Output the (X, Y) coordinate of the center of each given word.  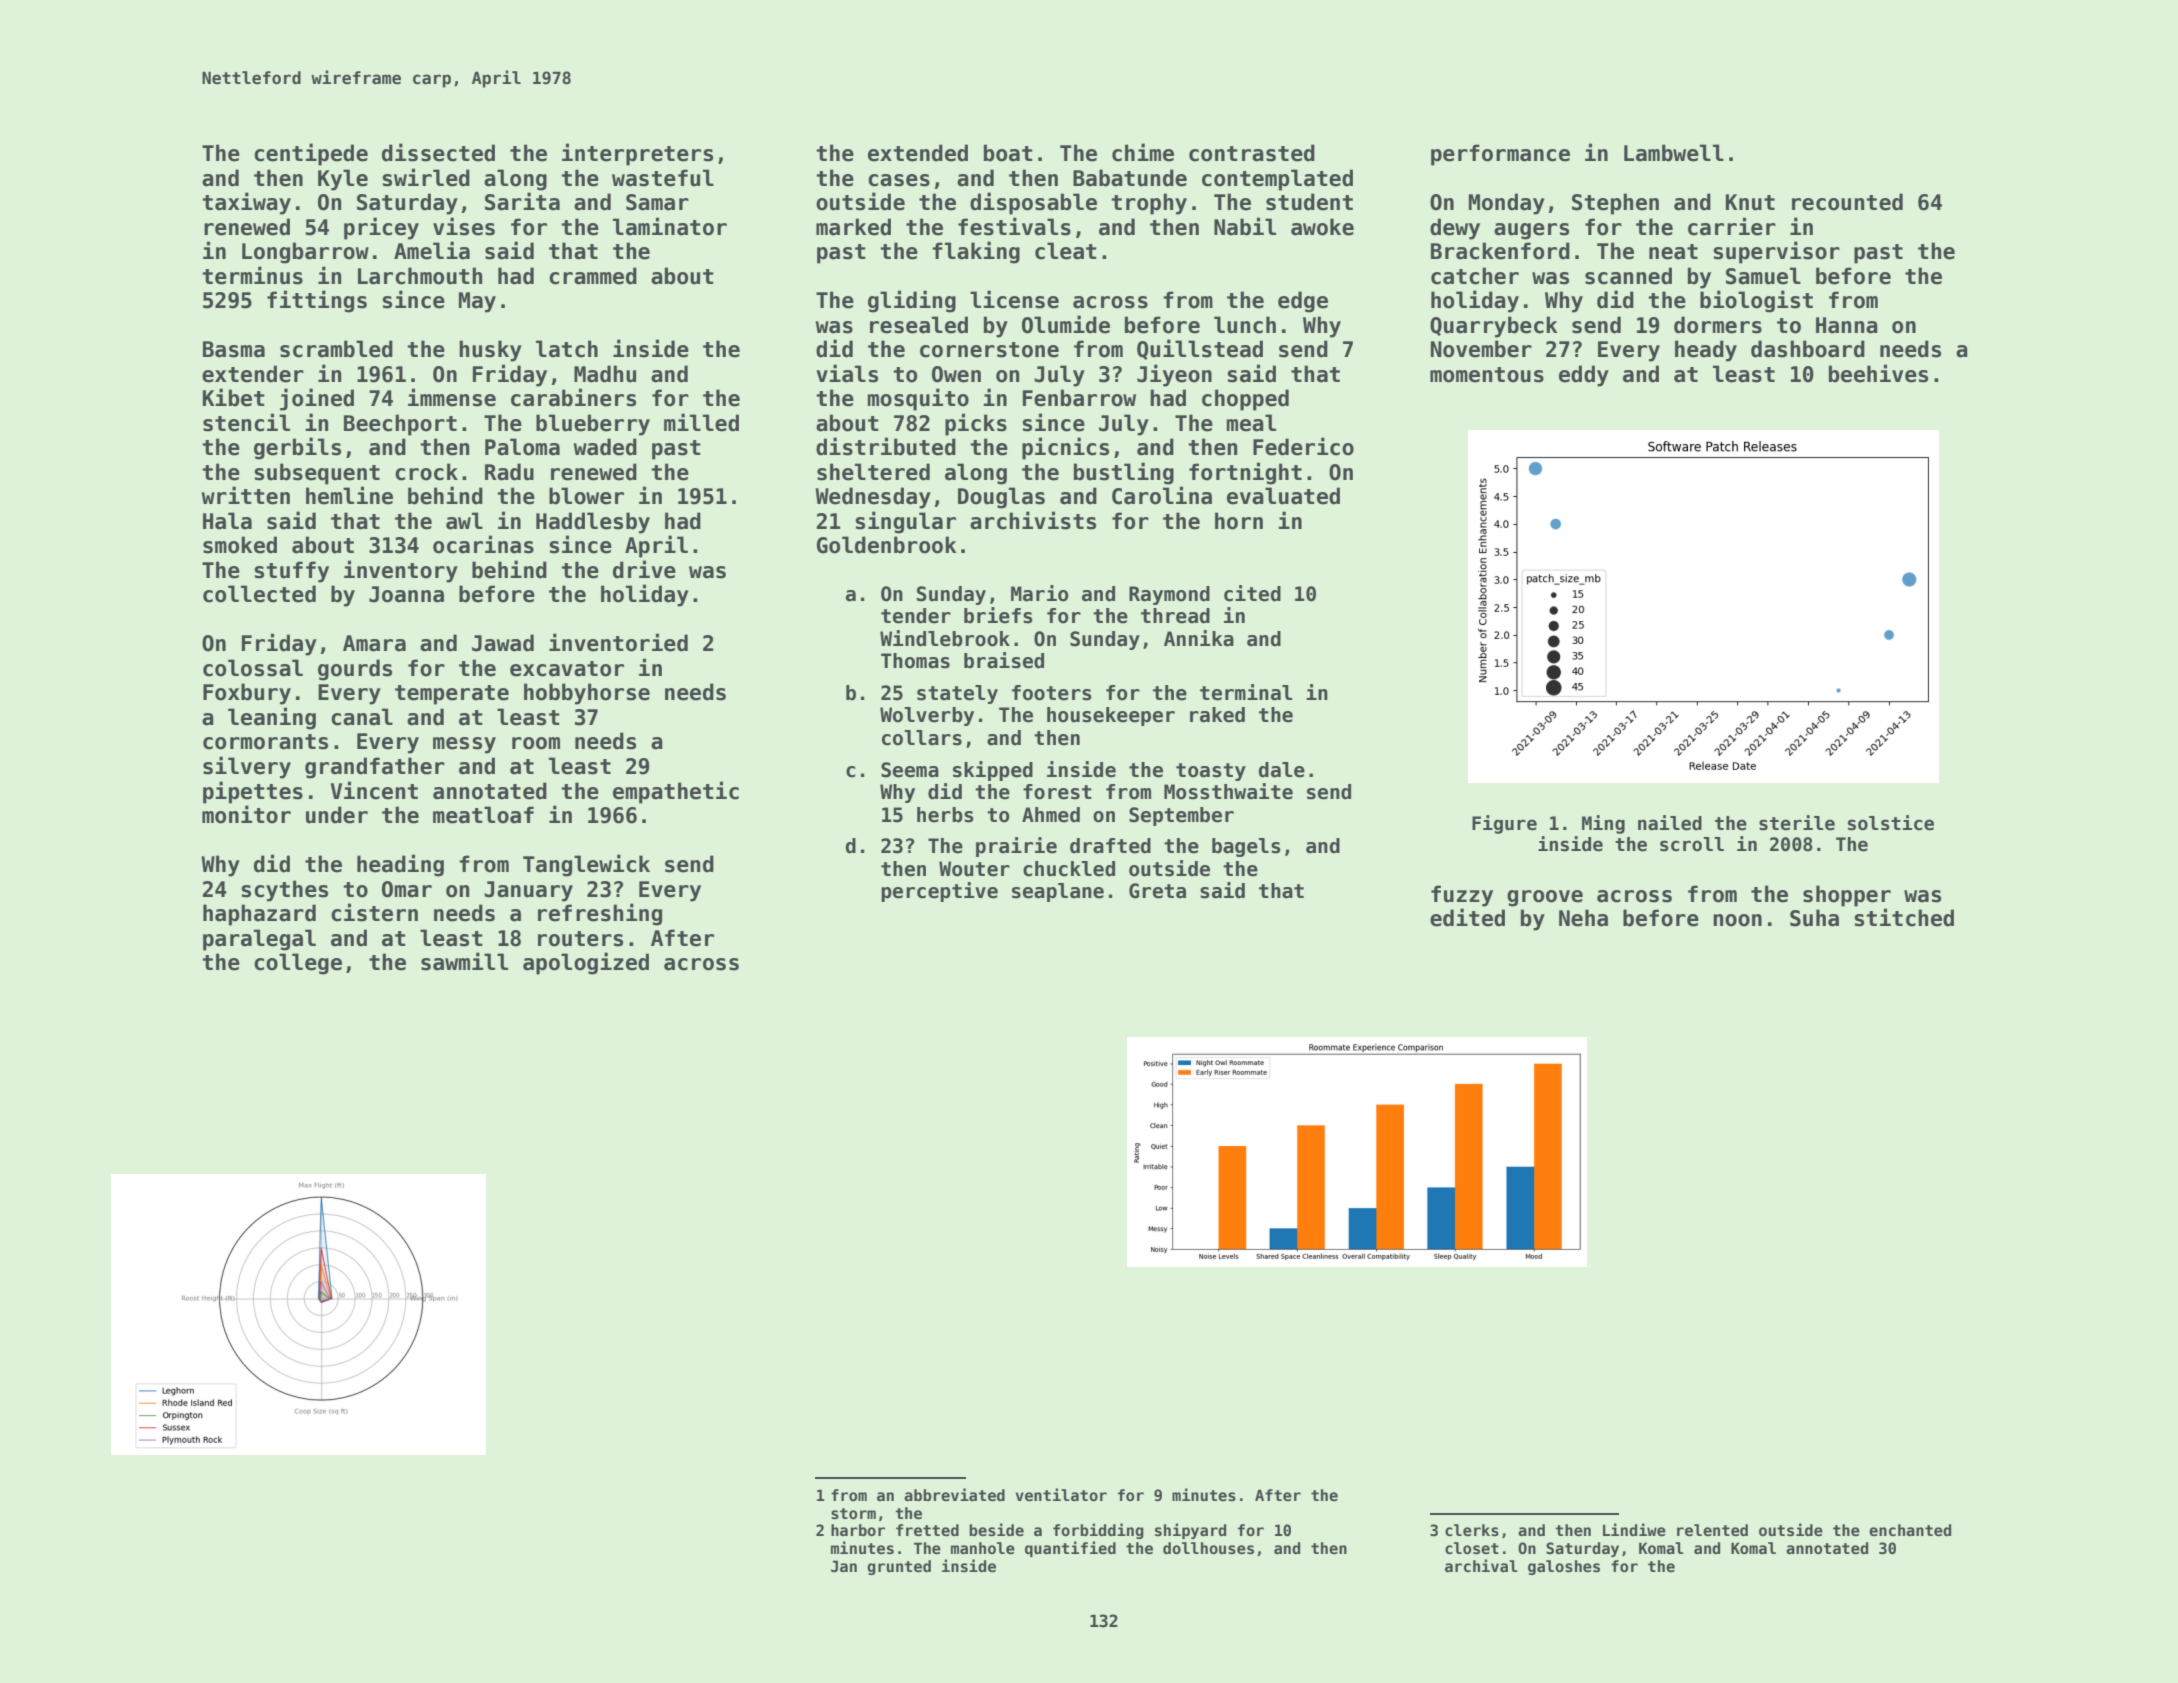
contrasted (1252, 153)
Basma (234, 349)
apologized (586, 963)
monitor (246, 814)
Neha (1583, 918)
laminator (670, 226)
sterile (1797, 823)
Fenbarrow (1079, 398)
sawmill (464, 961)
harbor (858, 1530)
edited (1467, 917)
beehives (1878, 373)
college (298, 964)
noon (1737, 920)
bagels (1246, 847)
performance (1500, 155)
